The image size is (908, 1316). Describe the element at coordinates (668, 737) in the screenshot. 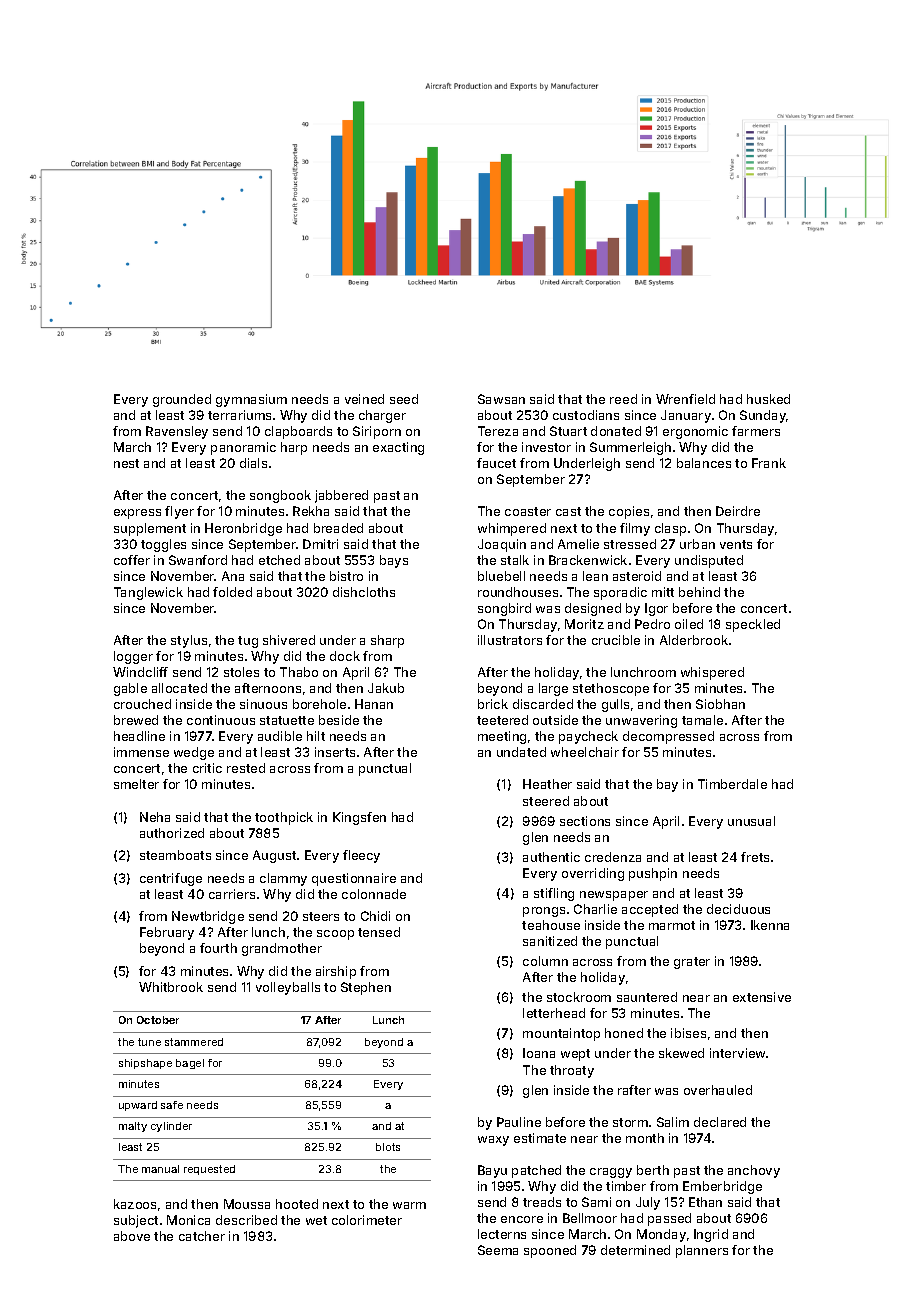

I see `decompressed` at that location.
